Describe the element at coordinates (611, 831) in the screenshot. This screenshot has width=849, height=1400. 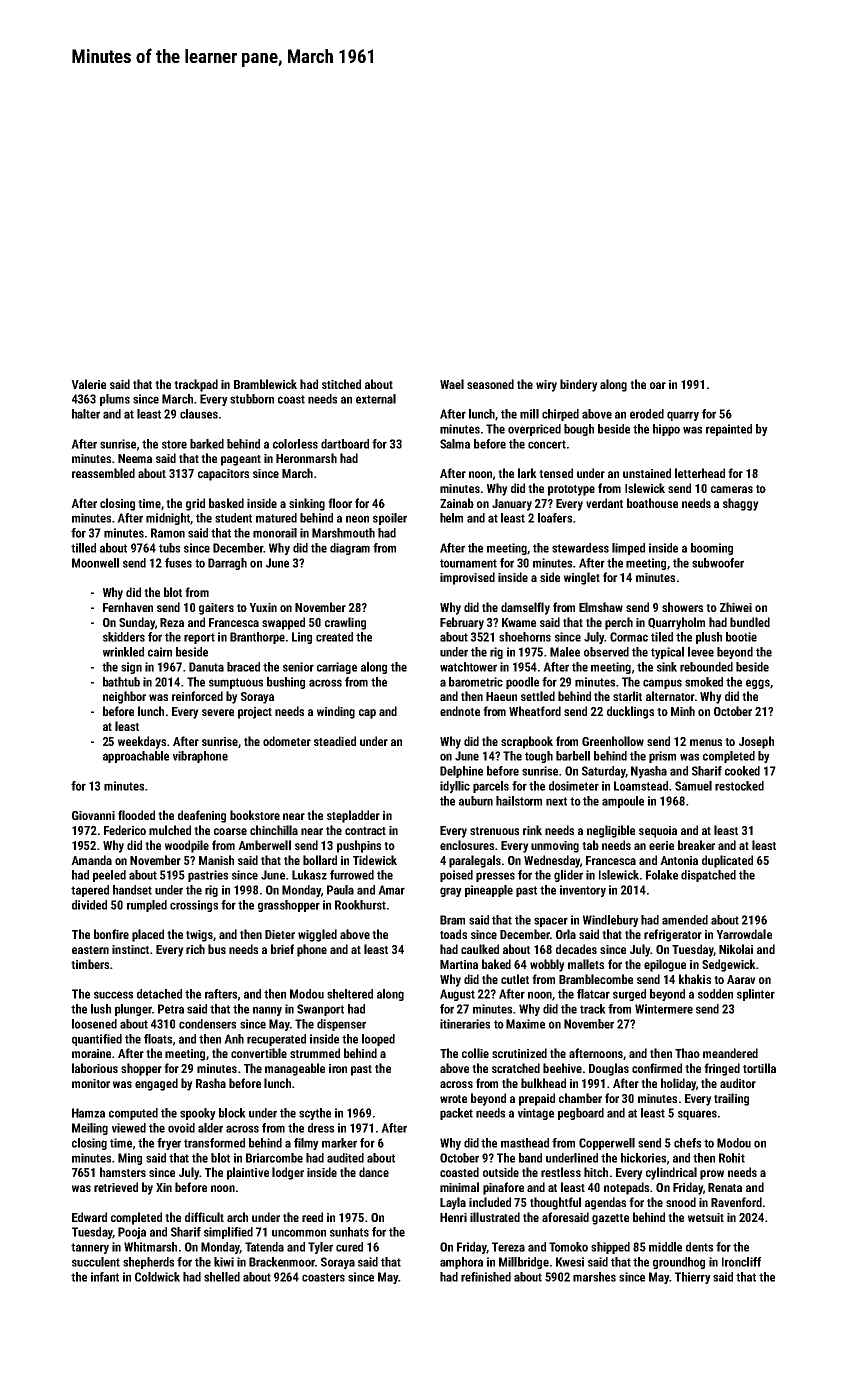
I see `negligible` at that location.
